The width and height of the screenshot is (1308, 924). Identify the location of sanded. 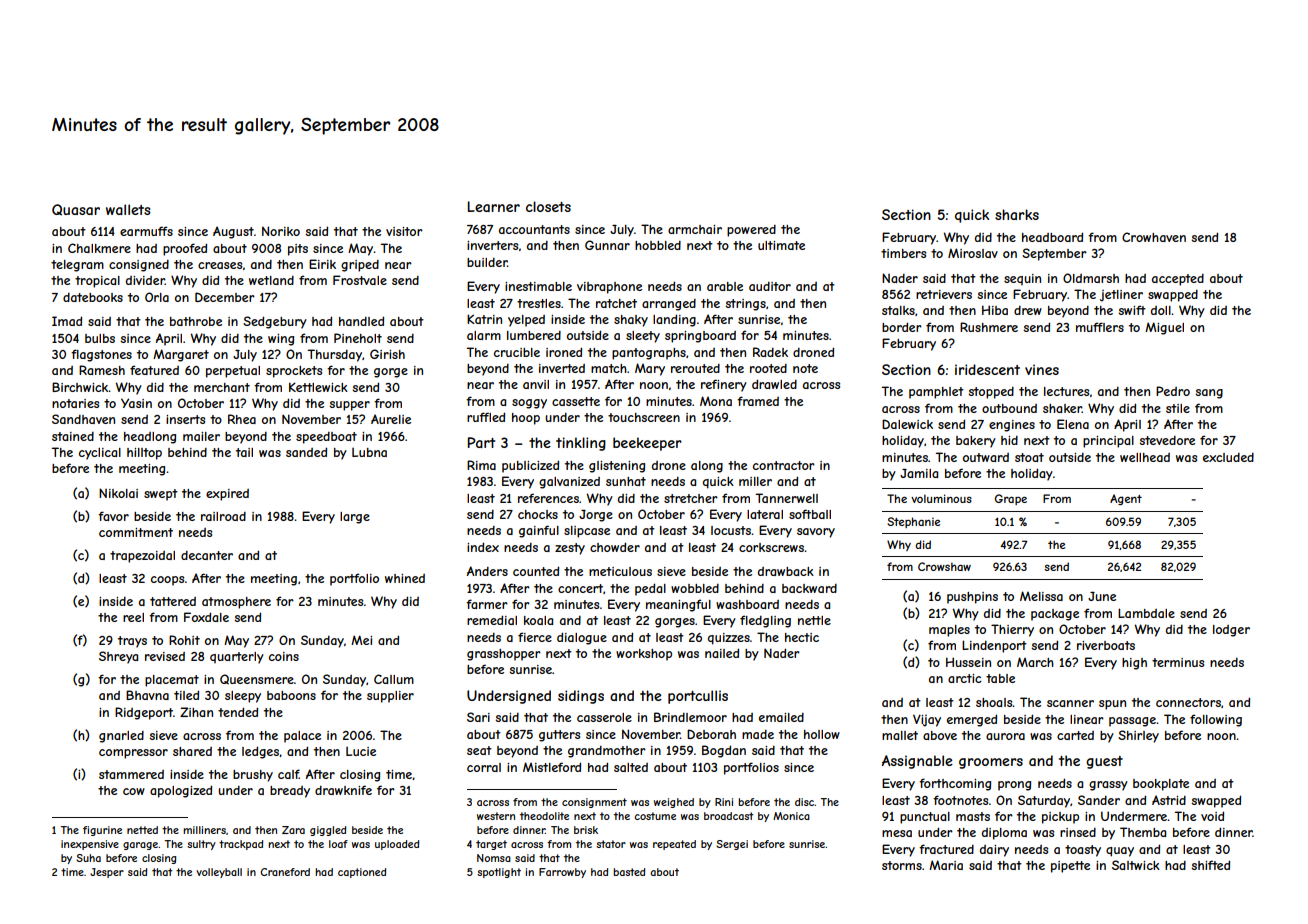
(306, 452).
